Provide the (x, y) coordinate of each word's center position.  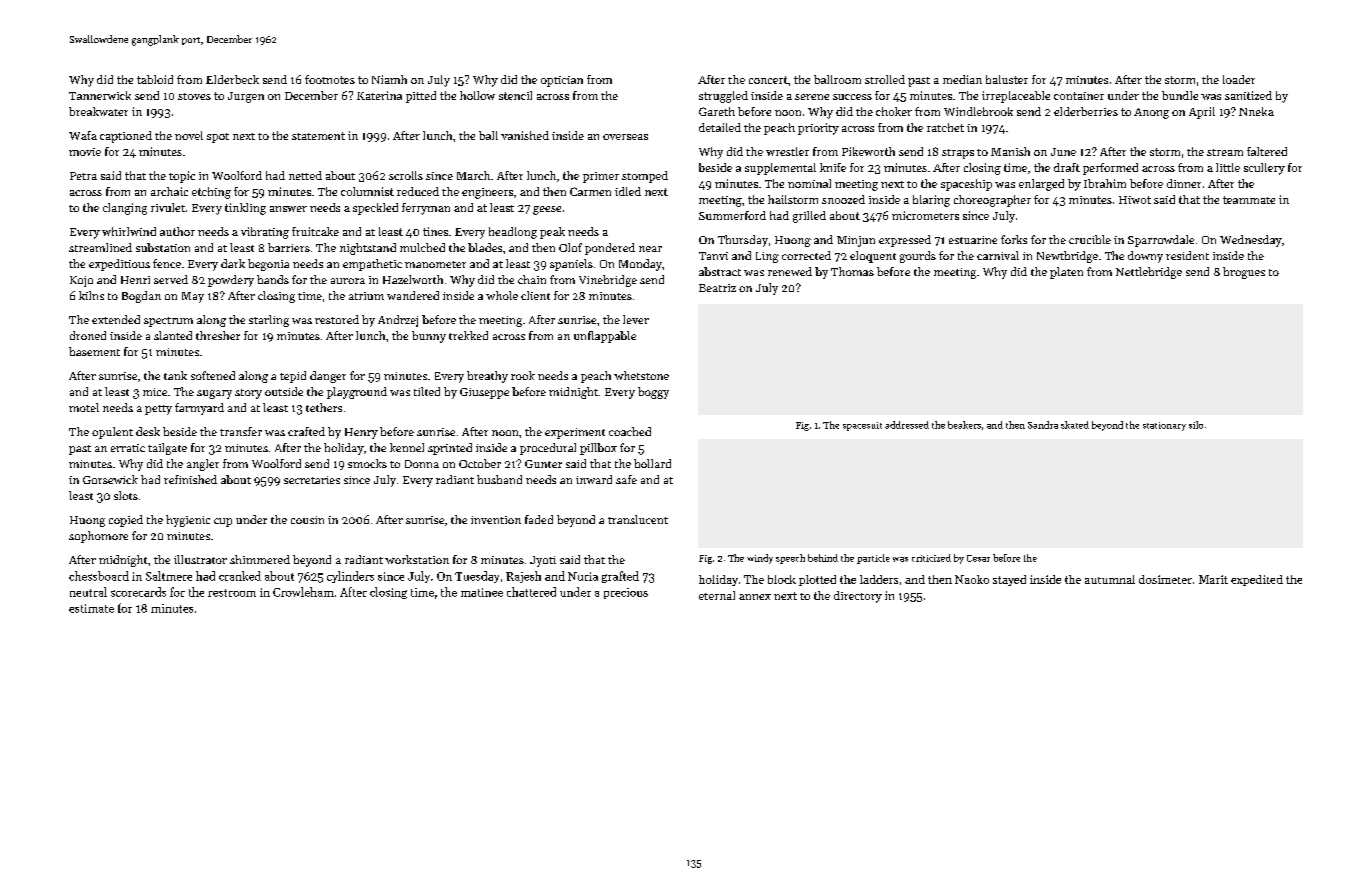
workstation (417, 559)
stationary (1164, 426)
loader (1239, 79)
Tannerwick (100, 95)
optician (562, 81)
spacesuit (862, 426)
